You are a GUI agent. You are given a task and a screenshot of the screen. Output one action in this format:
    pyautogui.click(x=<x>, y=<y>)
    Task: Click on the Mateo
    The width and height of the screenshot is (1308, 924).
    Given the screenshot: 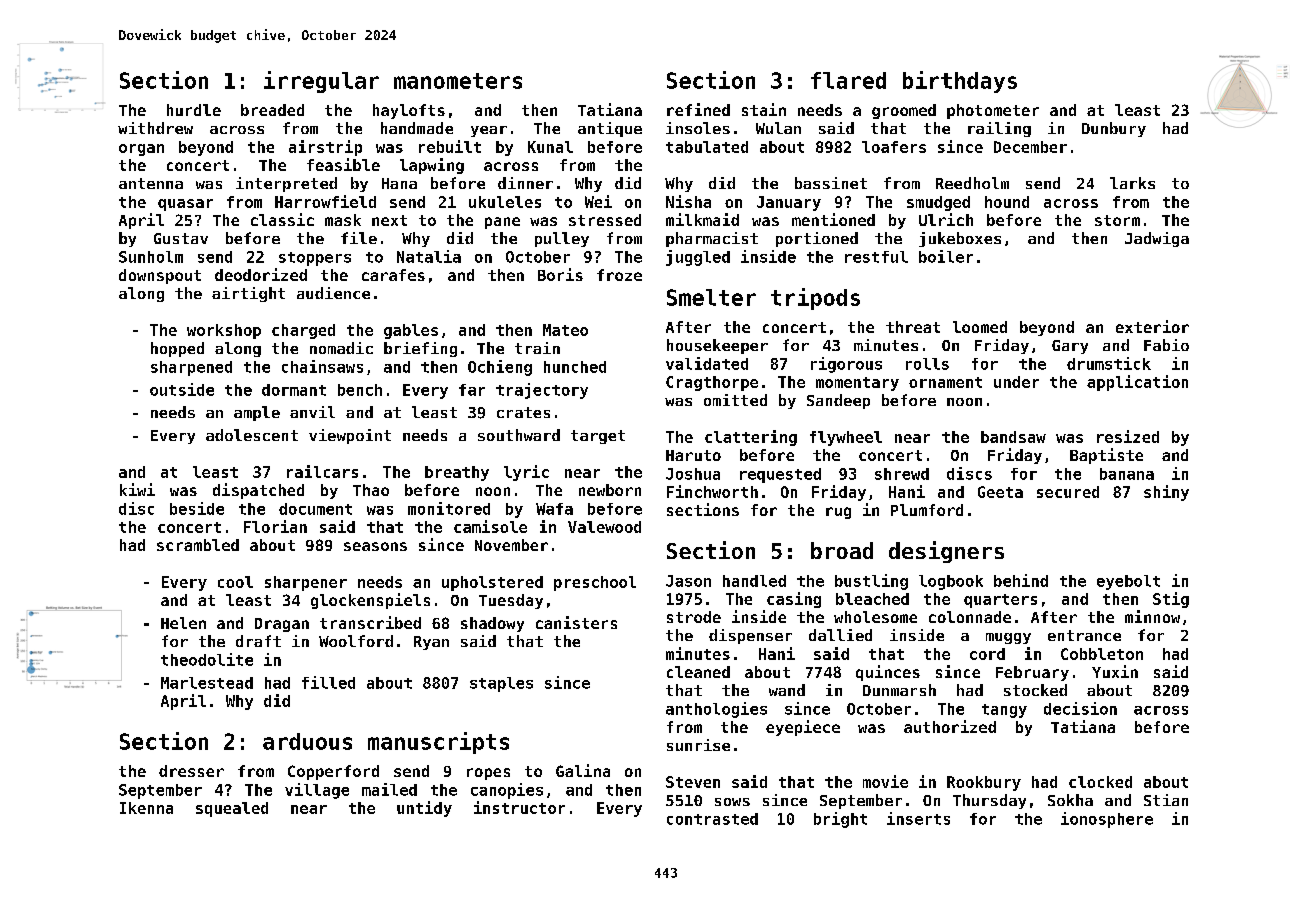 What is the action you would take?
    pyautogui.click(x=565, y=330)
